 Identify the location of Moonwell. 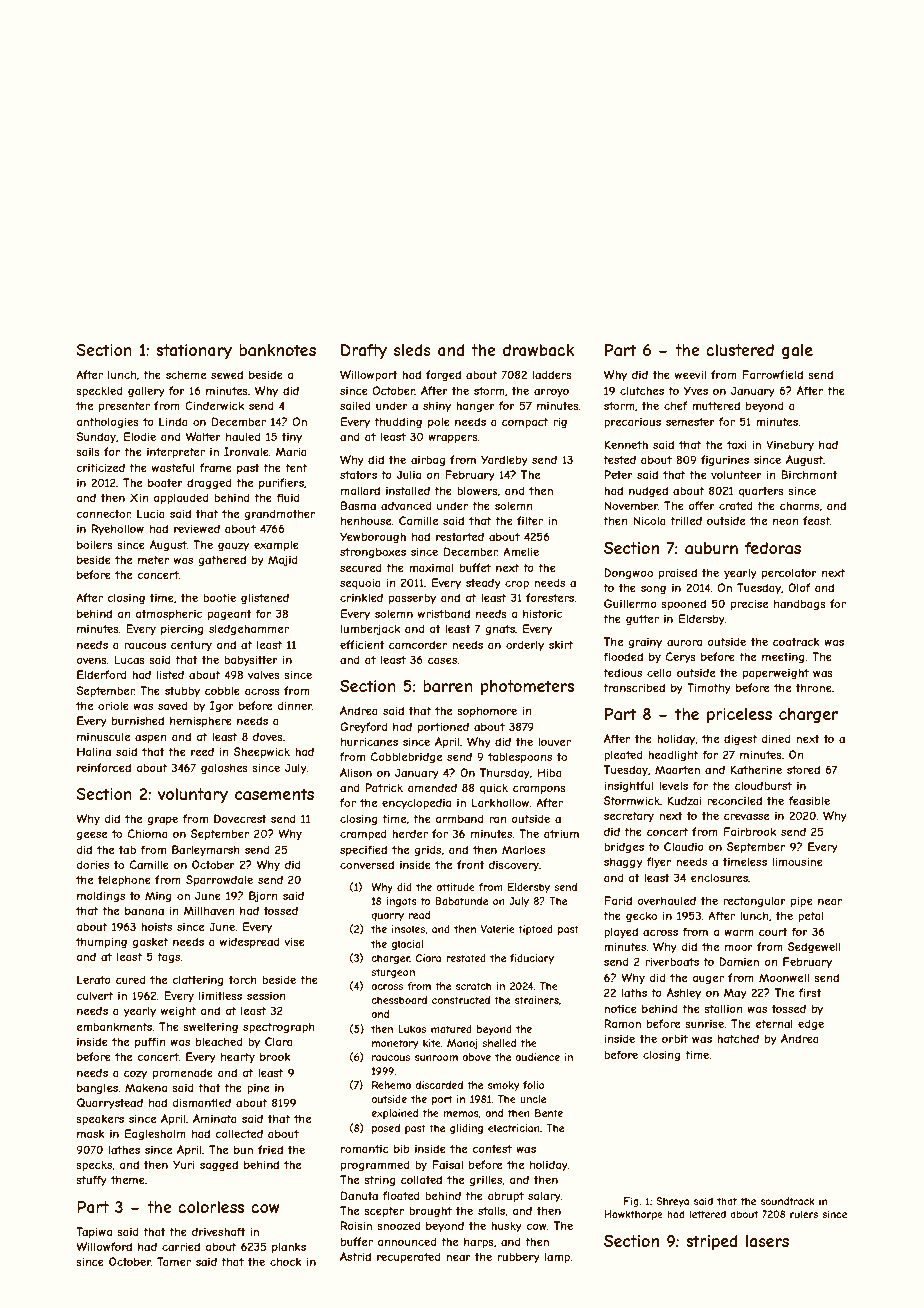
(784, 977).
